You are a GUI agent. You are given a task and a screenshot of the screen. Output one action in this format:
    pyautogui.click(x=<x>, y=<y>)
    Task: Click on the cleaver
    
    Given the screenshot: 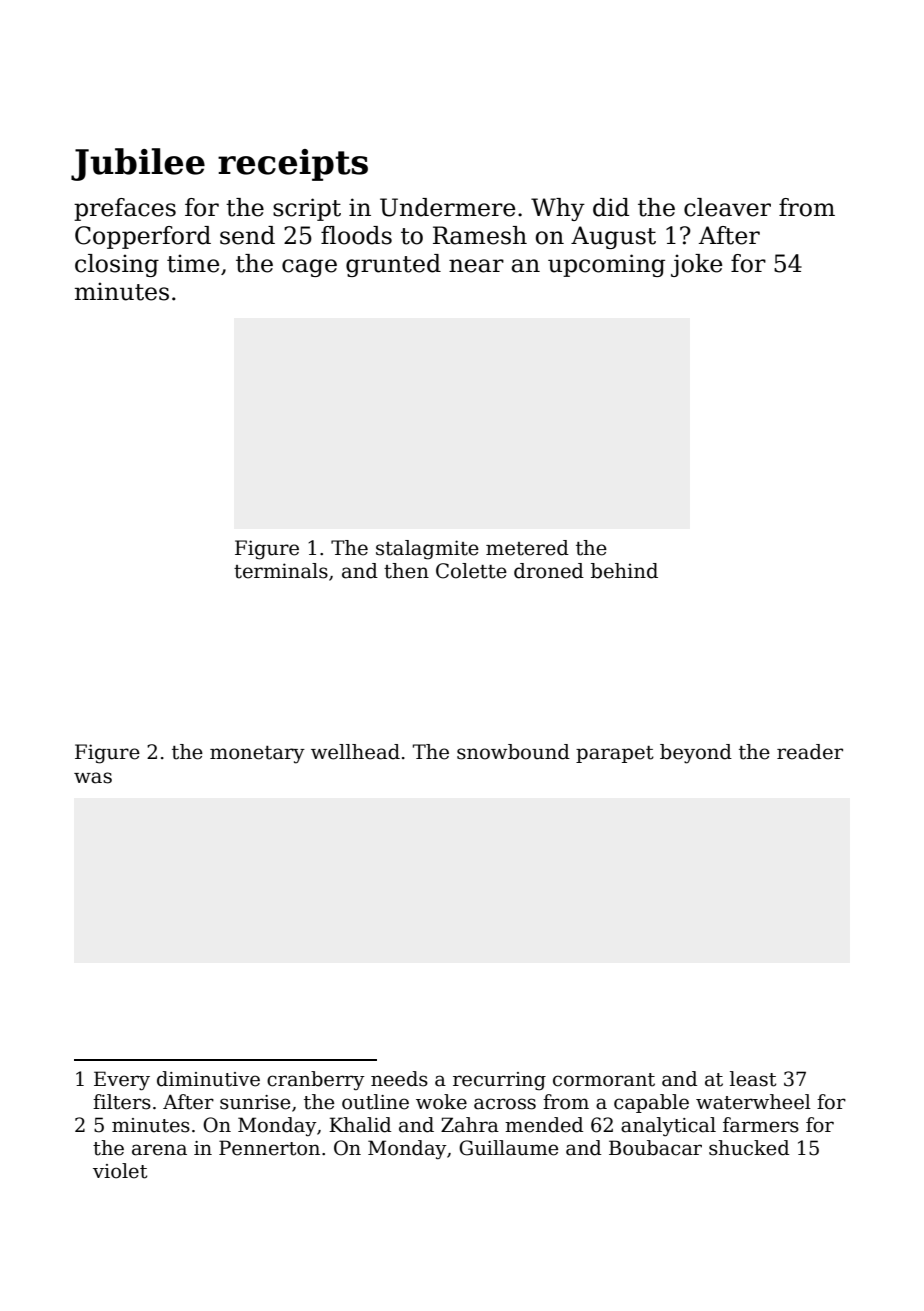 What is the action you would take?
    pyautogui.click(x=727, y=207)
